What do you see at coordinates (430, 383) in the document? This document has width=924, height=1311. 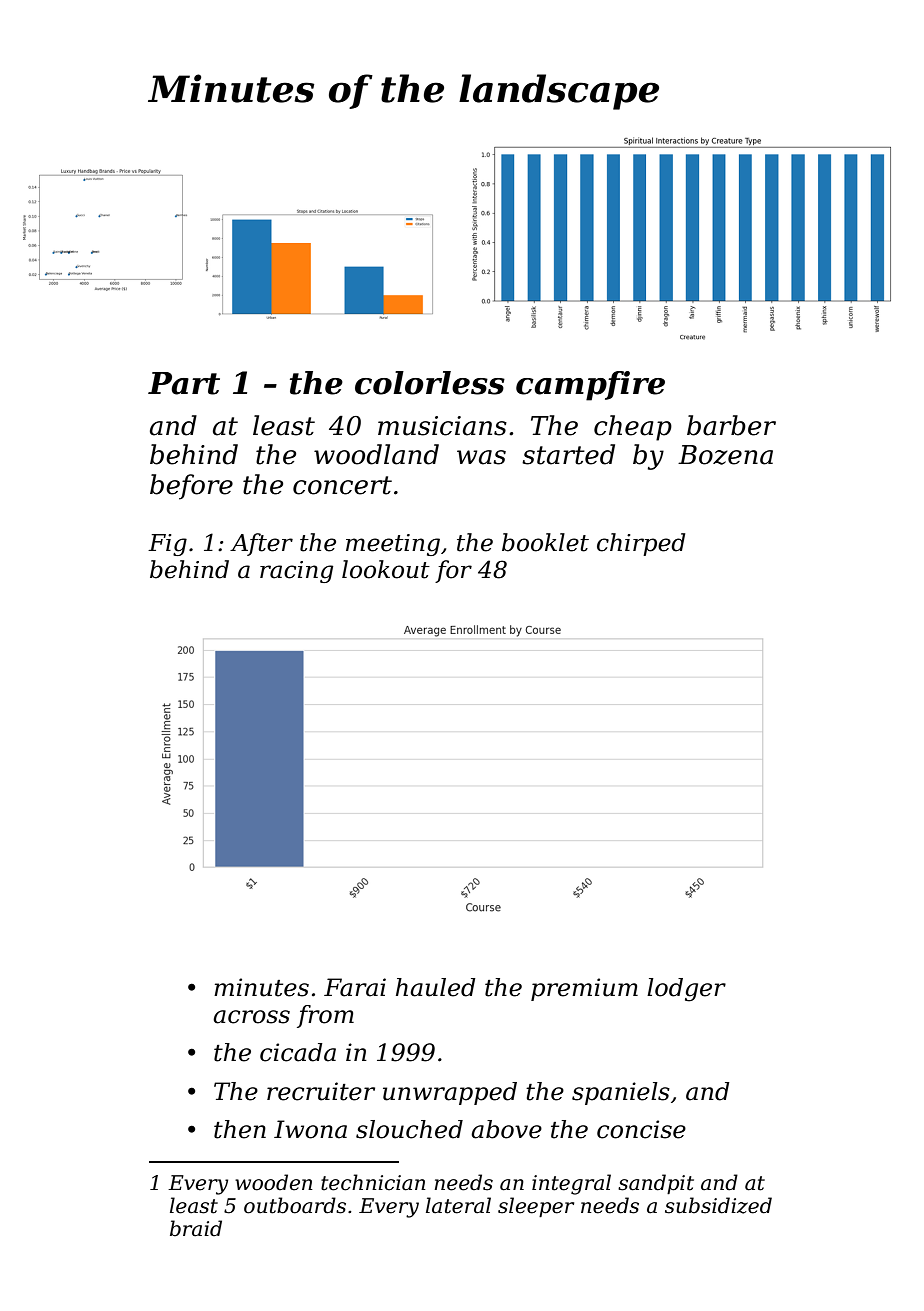 I see `colorless` at bounding box center [430, 383].
